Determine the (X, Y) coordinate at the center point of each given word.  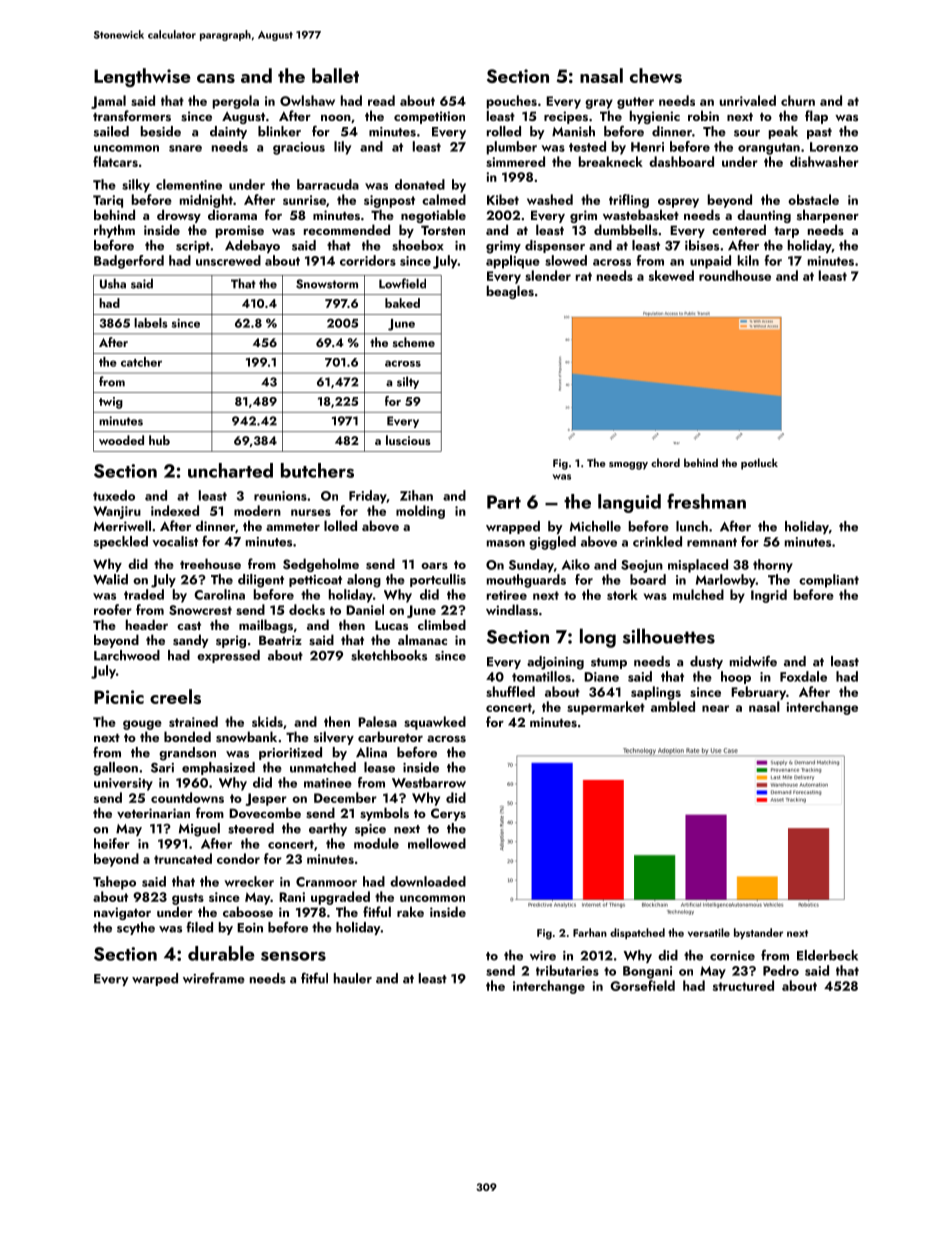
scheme (414, 342)
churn (798, 100)
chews (656, 75)
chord (665, 462)
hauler (353, 978)
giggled (552, 543)
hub (159, 440)
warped (155, 979)
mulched (698, 594)
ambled (673, 706)
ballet (335, 75)
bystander (758, 933)
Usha (113, 283)
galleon (115, 769)
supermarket (606, 708)
